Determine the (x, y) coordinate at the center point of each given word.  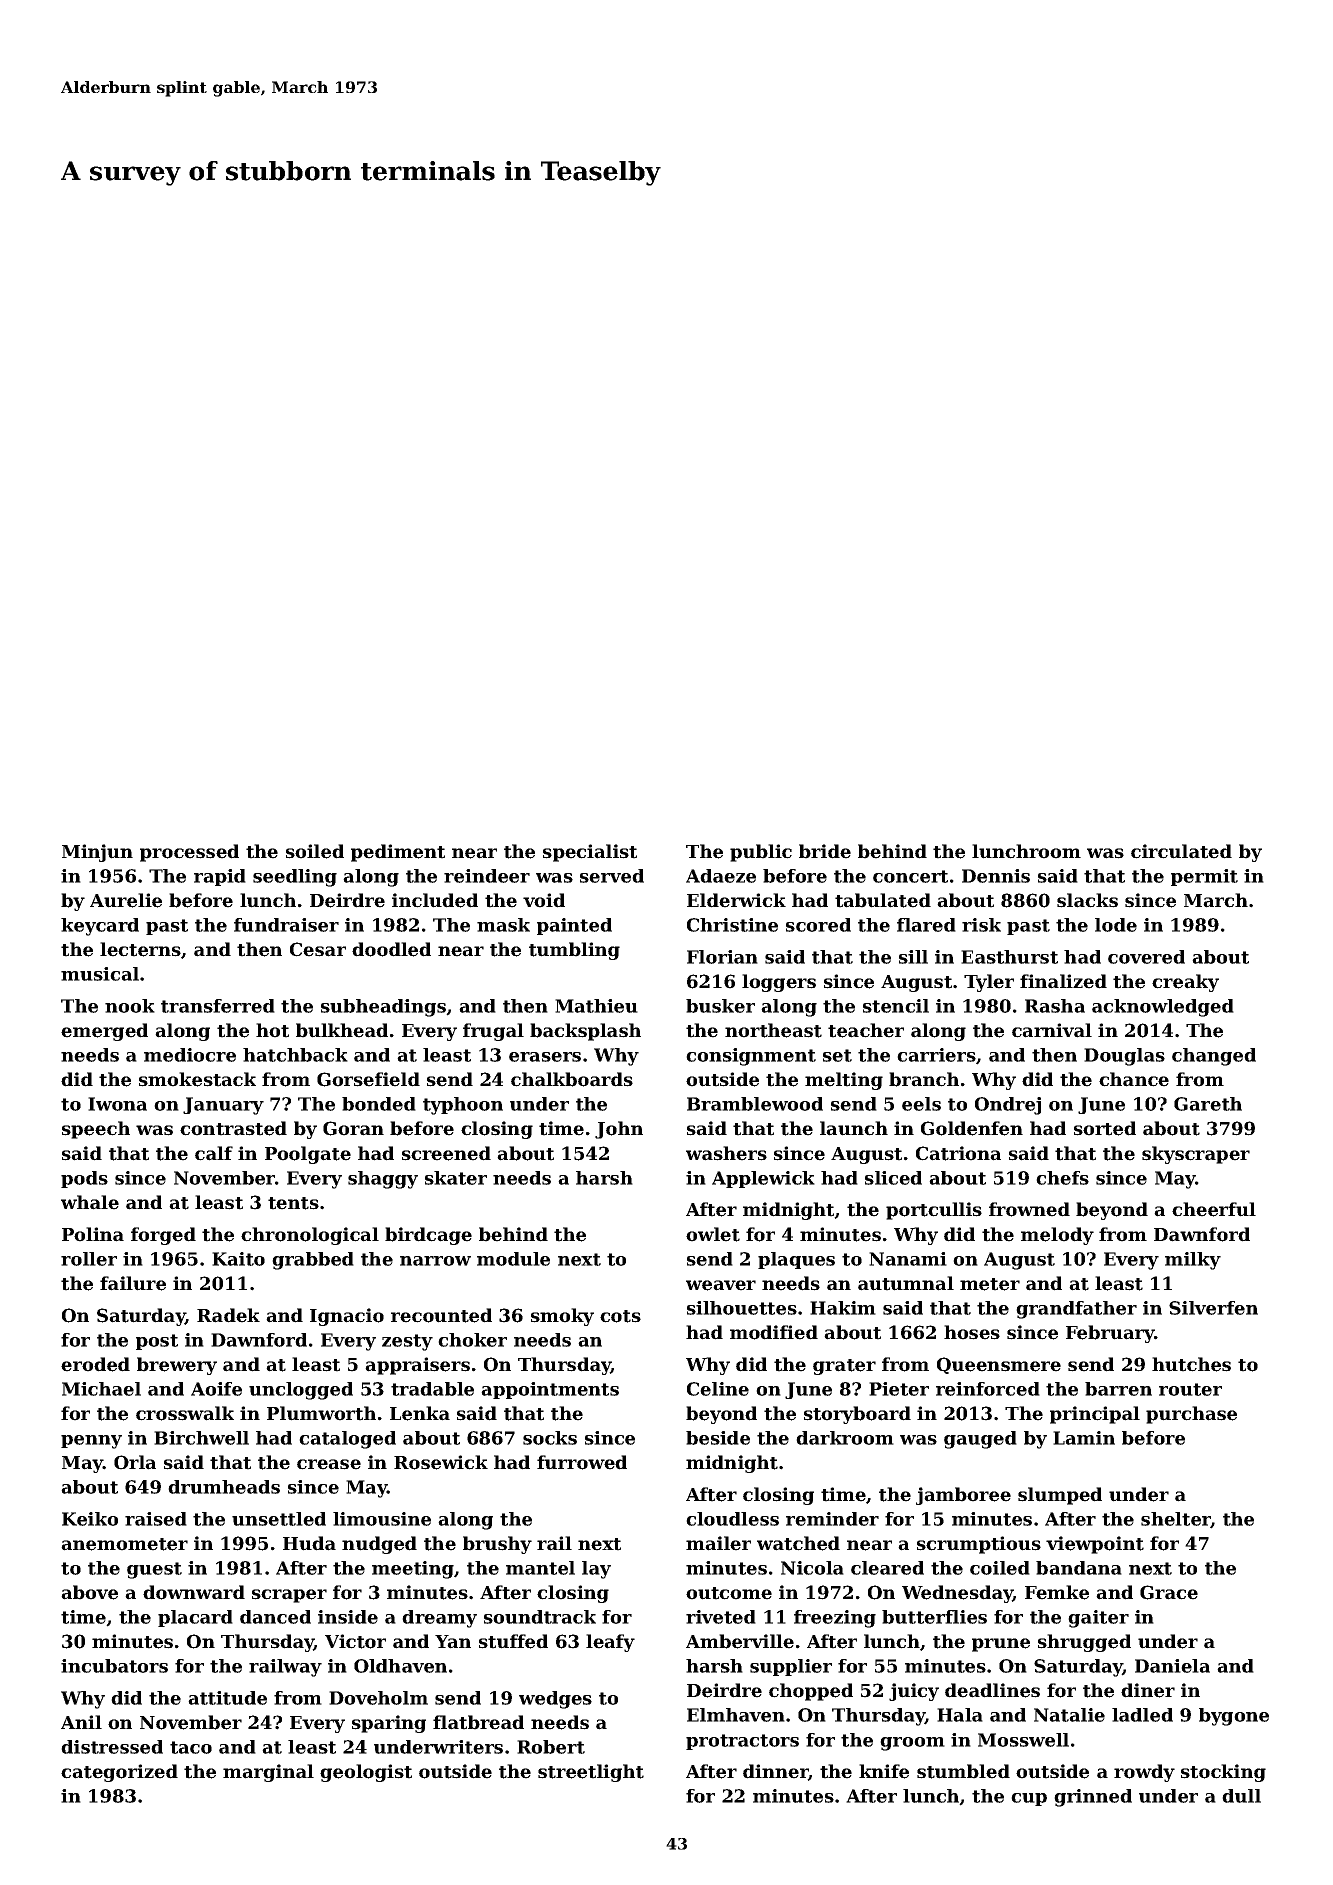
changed (1214, 1057)
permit (1204, 877)
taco (191, 1747)
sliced (893, 1178)
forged (163, 1236)
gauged (980, 1440)
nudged (379, 1545)
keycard (100, 927)
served (612, 876)
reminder (832, 1519)
